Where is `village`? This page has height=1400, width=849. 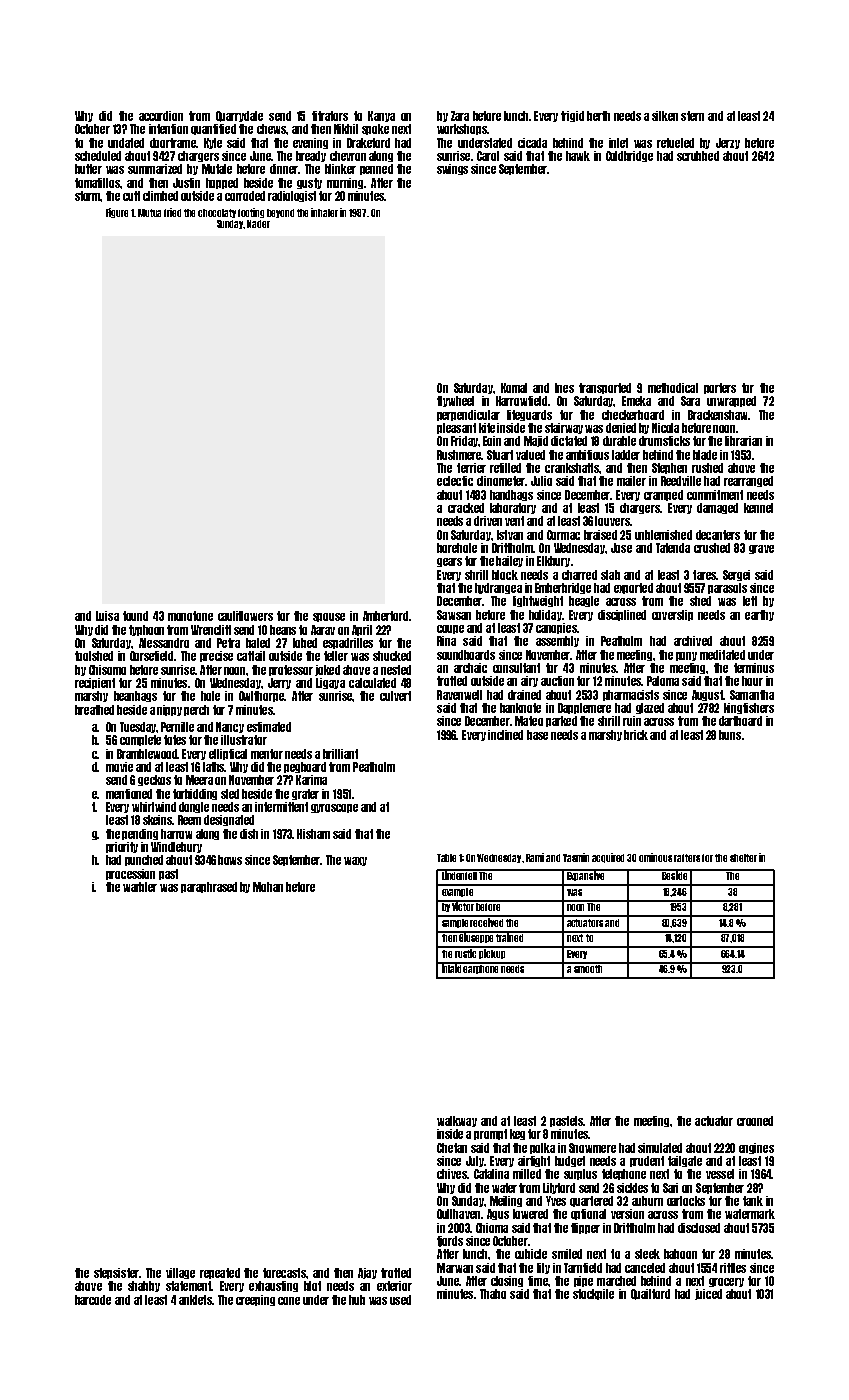 village is located at coordinates (180, 1273).
